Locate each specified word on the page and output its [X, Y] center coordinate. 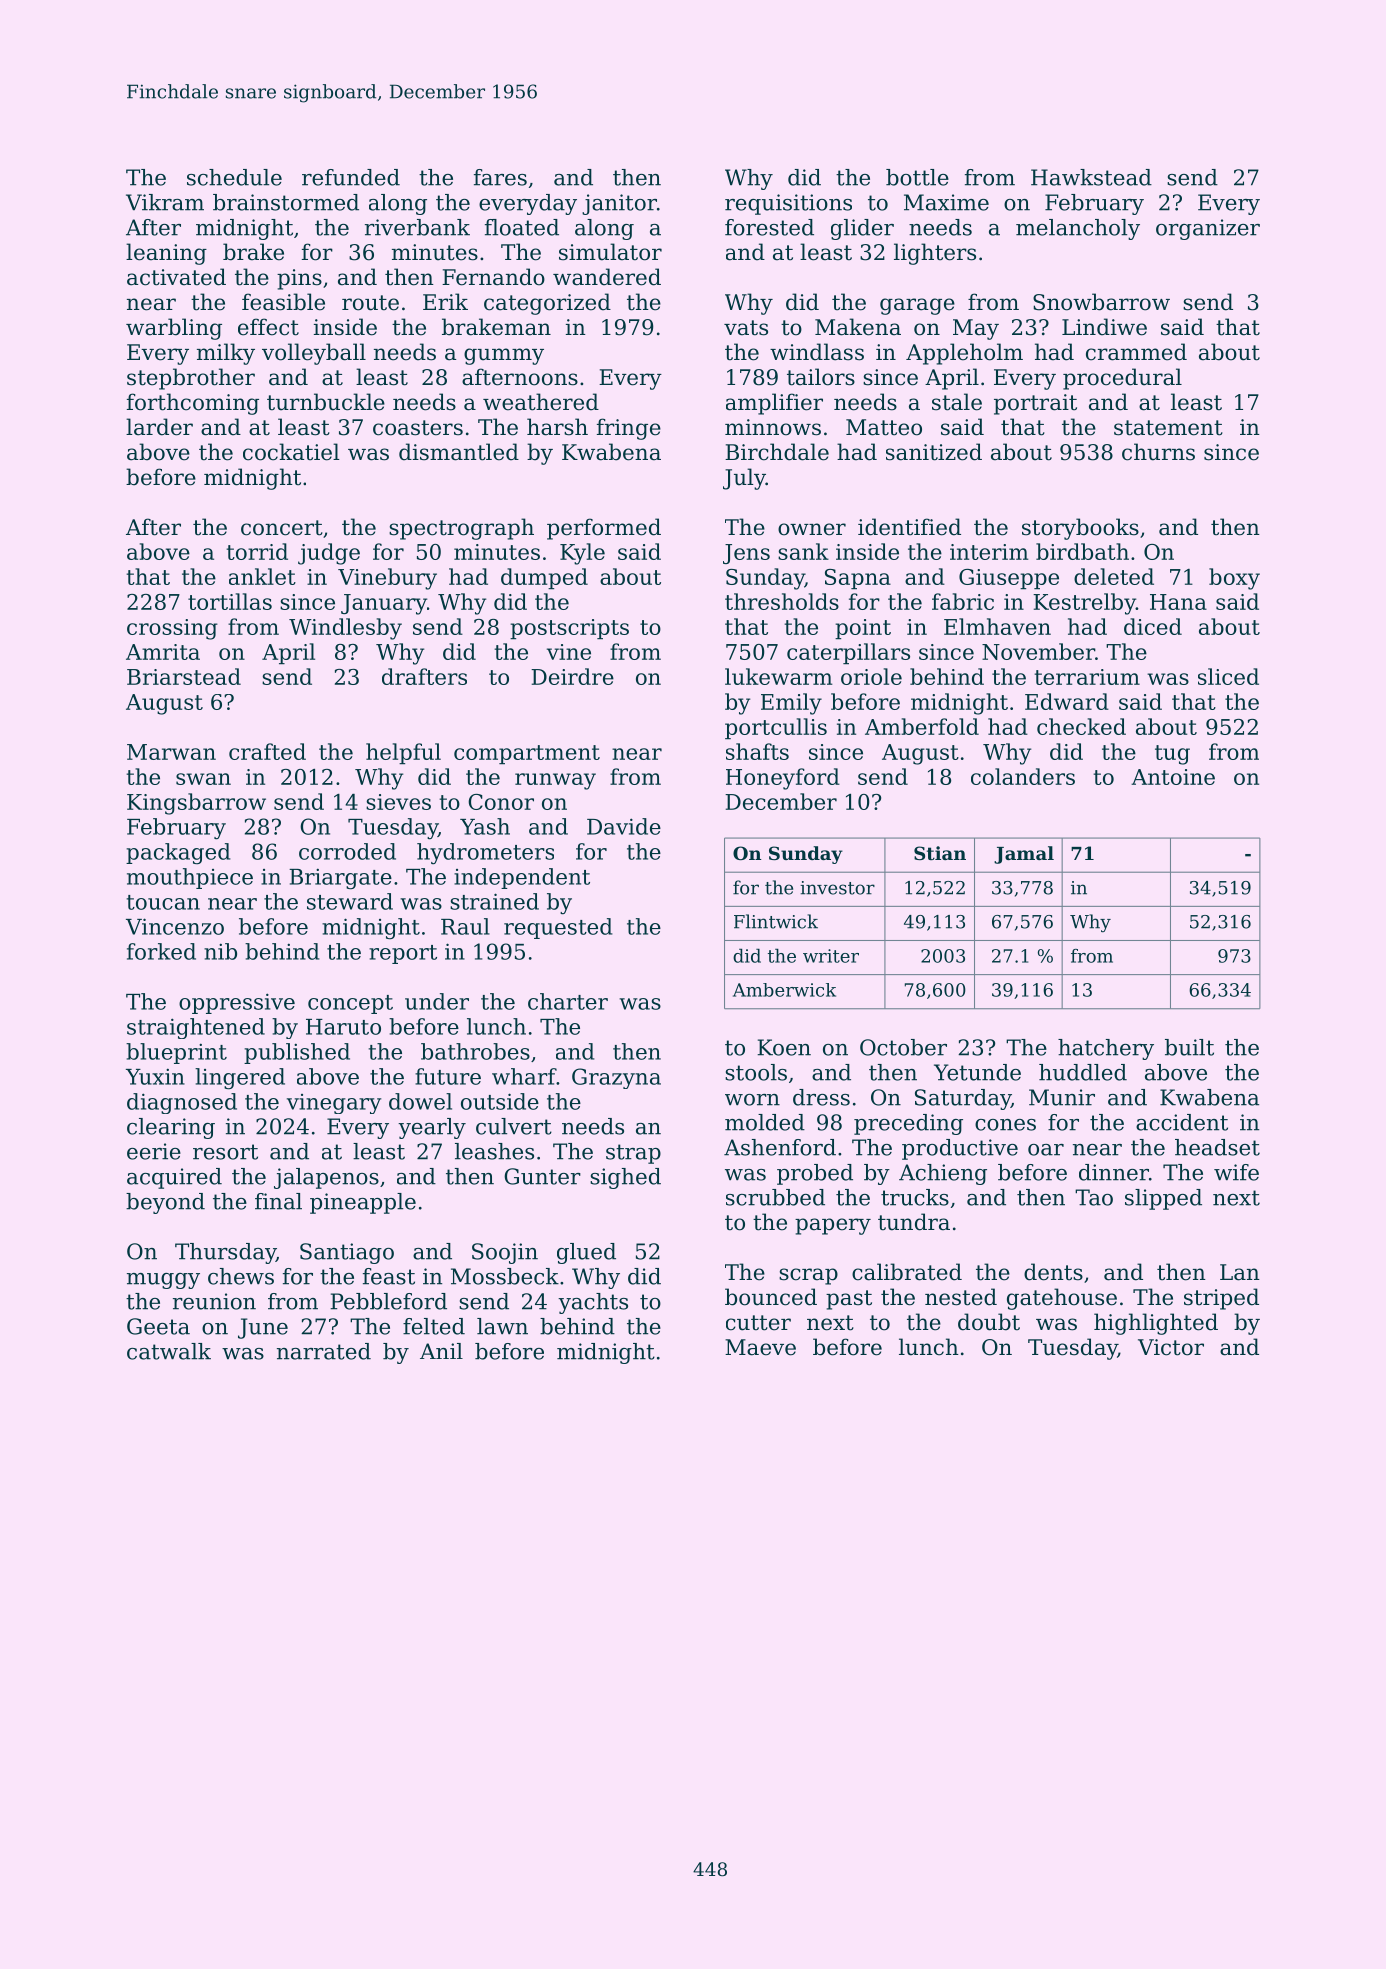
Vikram [165, 202]
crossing [172, 629]
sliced [1228, 676]
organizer [1208, 229]
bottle [917, 177]
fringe [629, 429]
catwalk [169, 1351]
